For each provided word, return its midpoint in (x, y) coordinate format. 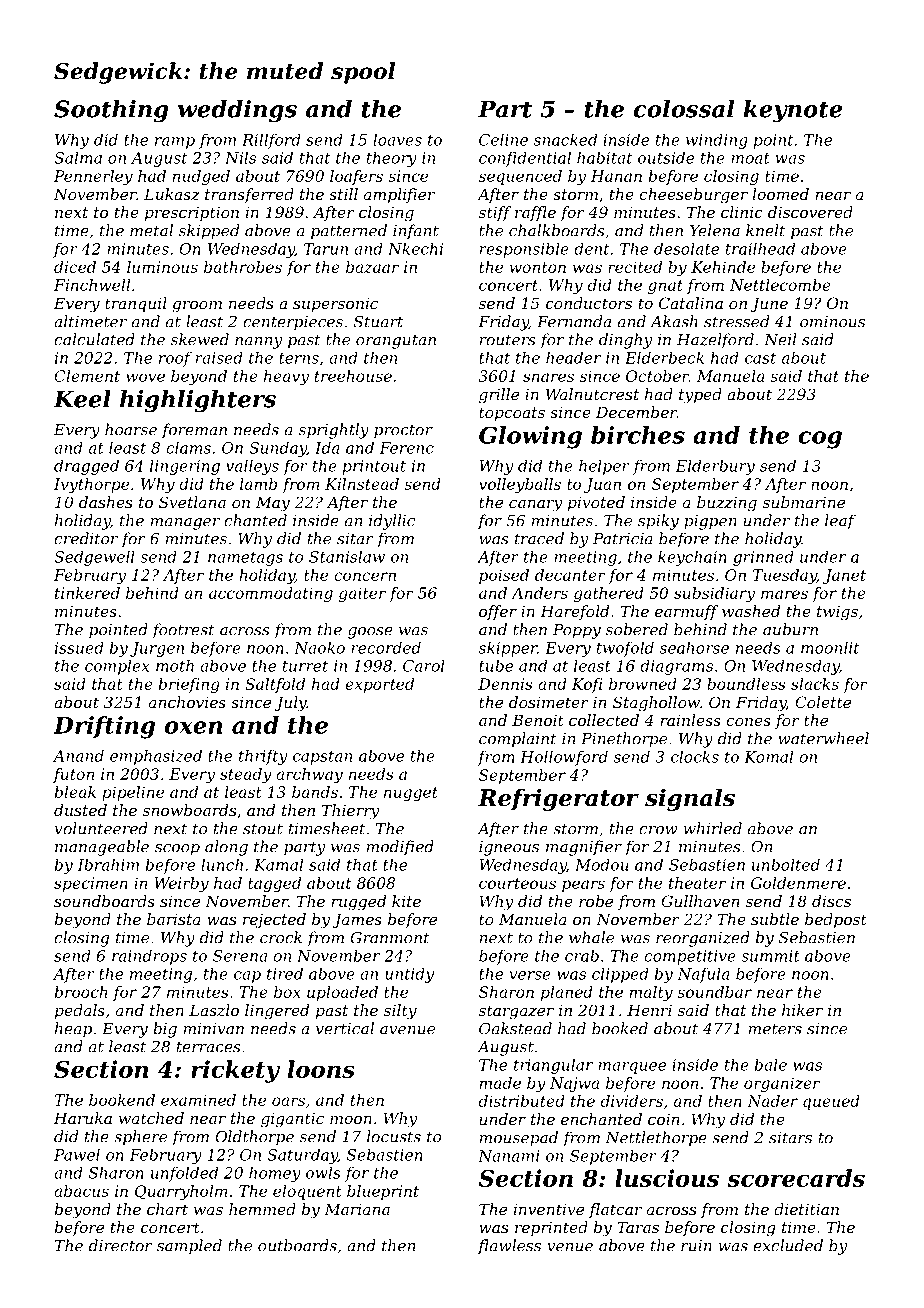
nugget (411, 794)
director (121, 1245)
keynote (792, 111)
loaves (397, 139)
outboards (297, 1245)
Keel (82, 399)
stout (263, 829)
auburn (790, 629)
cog (820, 440)
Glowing (530, 437)
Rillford (271, 141)
